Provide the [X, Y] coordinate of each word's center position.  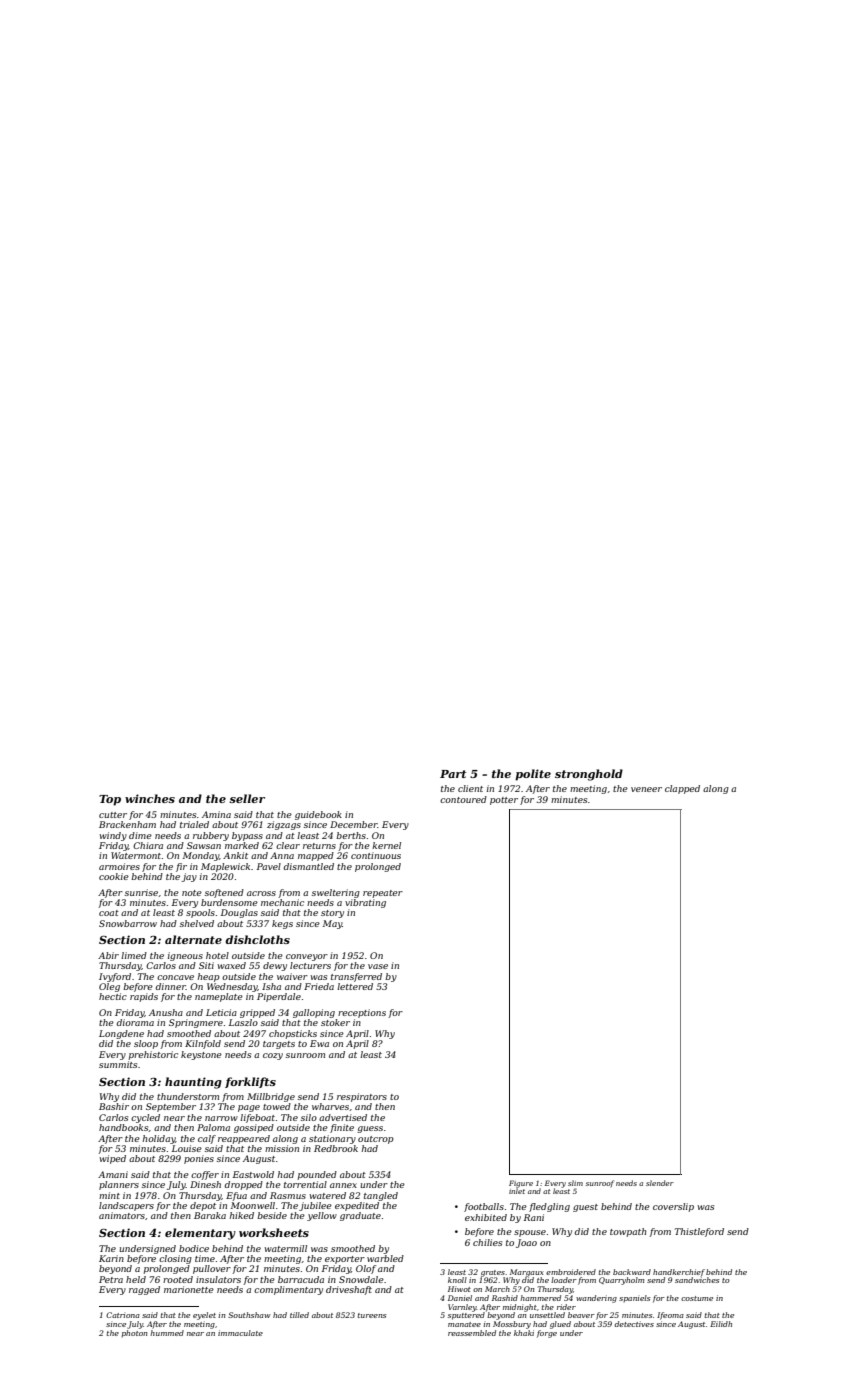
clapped [682, 789]
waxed [231, 965]
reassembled [472, 1333]
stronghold [589, 775]
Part [453, 774]
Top [110, 800]
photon [134, 1333]
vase [378, 966]
